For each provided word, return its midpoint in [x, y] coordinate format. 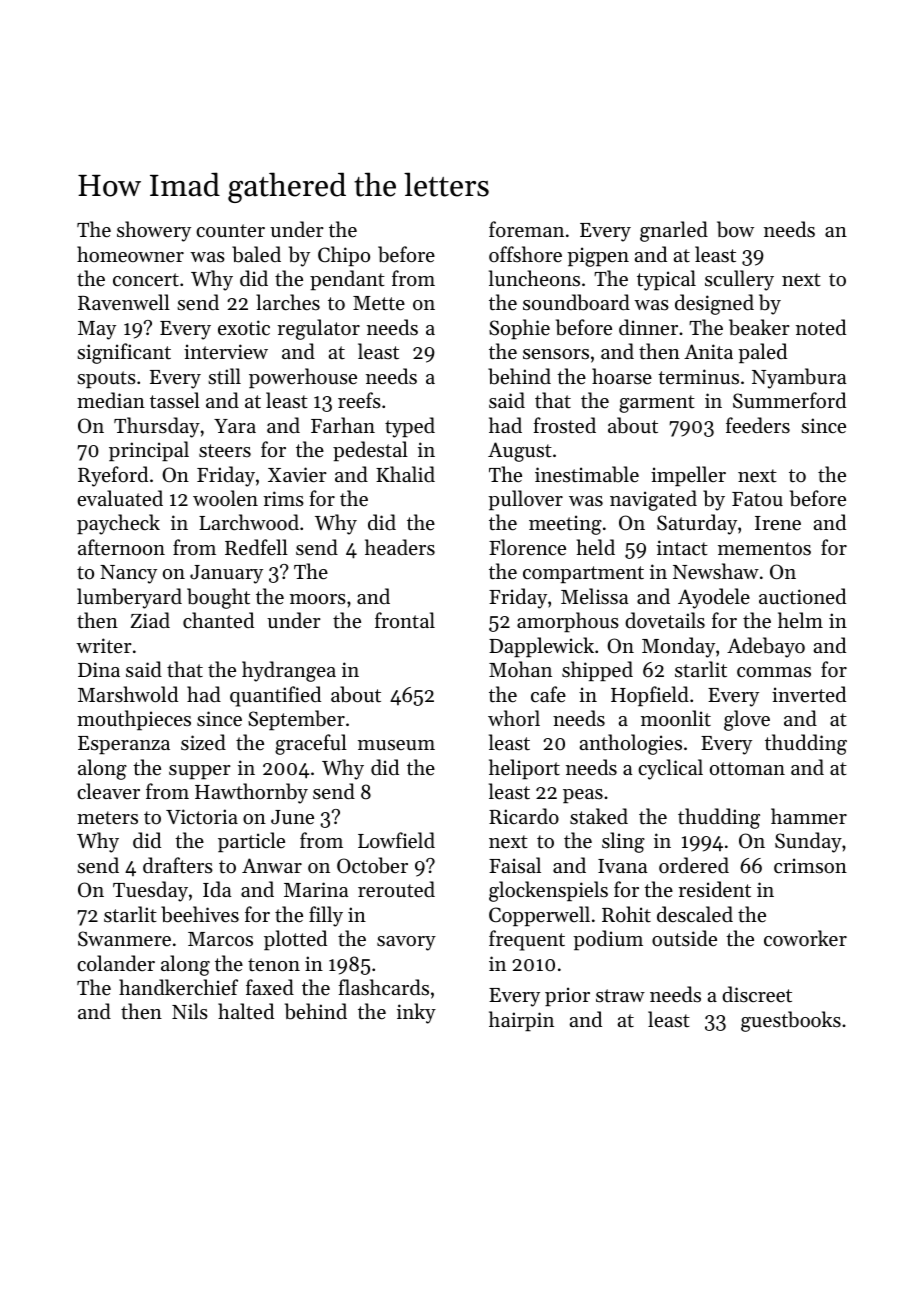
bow [735, 229]
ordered [694, 865]
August [520, 452]
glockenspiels [548, 891]
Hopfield [650, 696]
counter [230, 230]
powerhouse [303, 378]
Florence [527, 547]
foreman [526, 229]
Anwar [272, 865]
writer [104, 646]
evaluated [120, 498]
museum [396, 745]
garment [657, 404]
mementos [764, 548]
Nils [190, 1011]
